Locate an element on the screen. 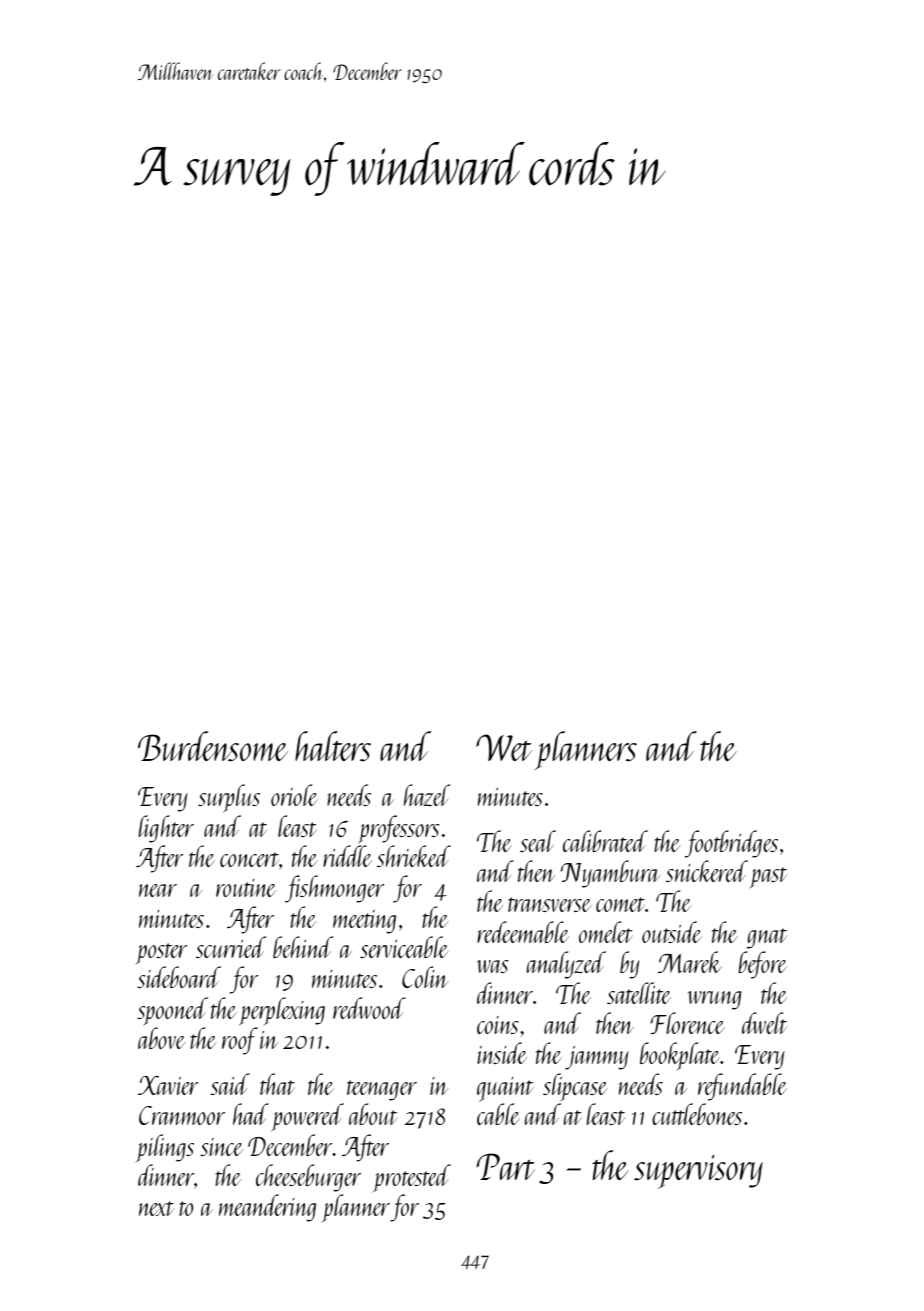 This screenshot has height=1311, width=924. protested is located at coordinates (411, 1178).
